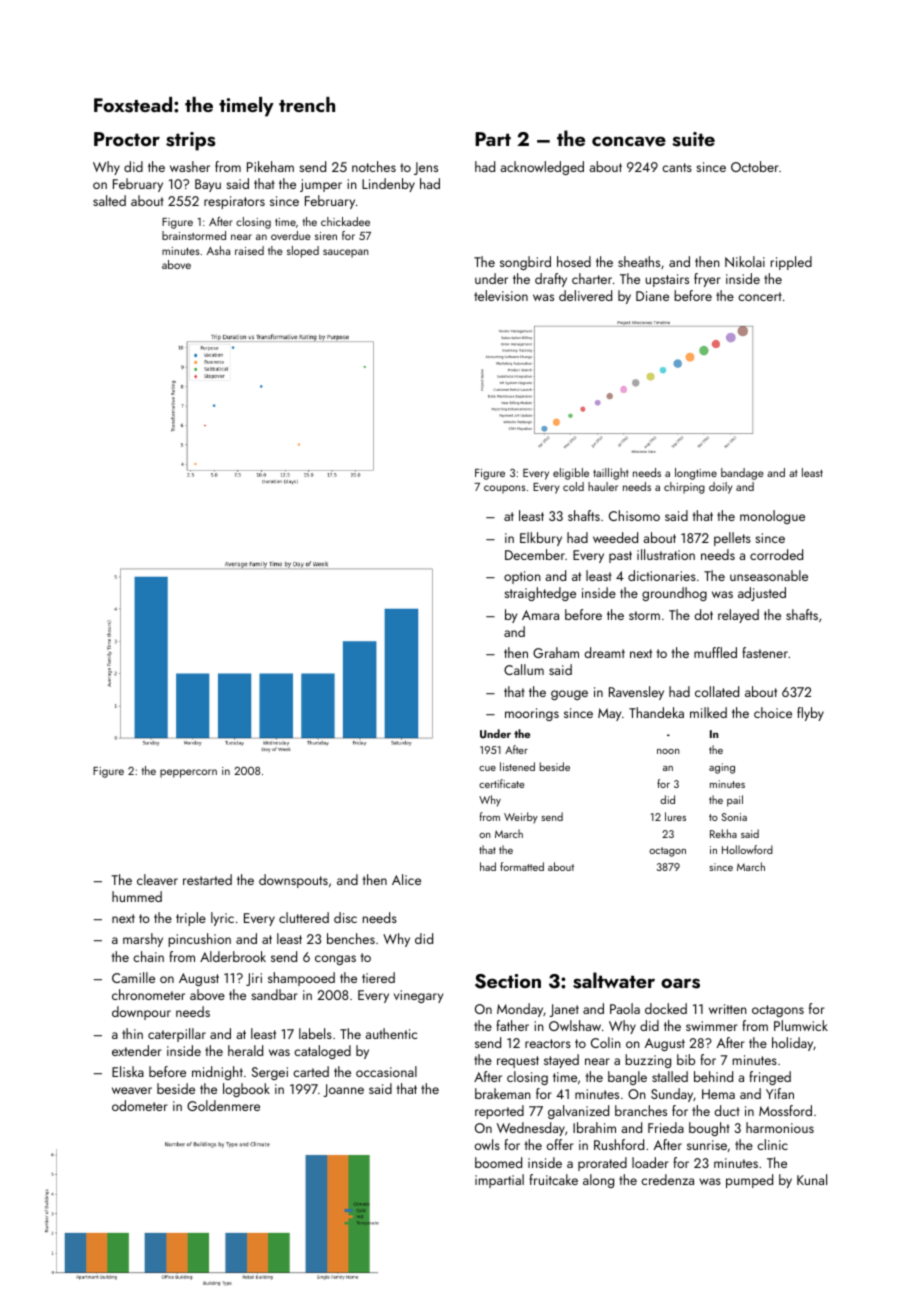 This document has width=924, height=1314. I want to click on peppercorn, so click(188, 773).
